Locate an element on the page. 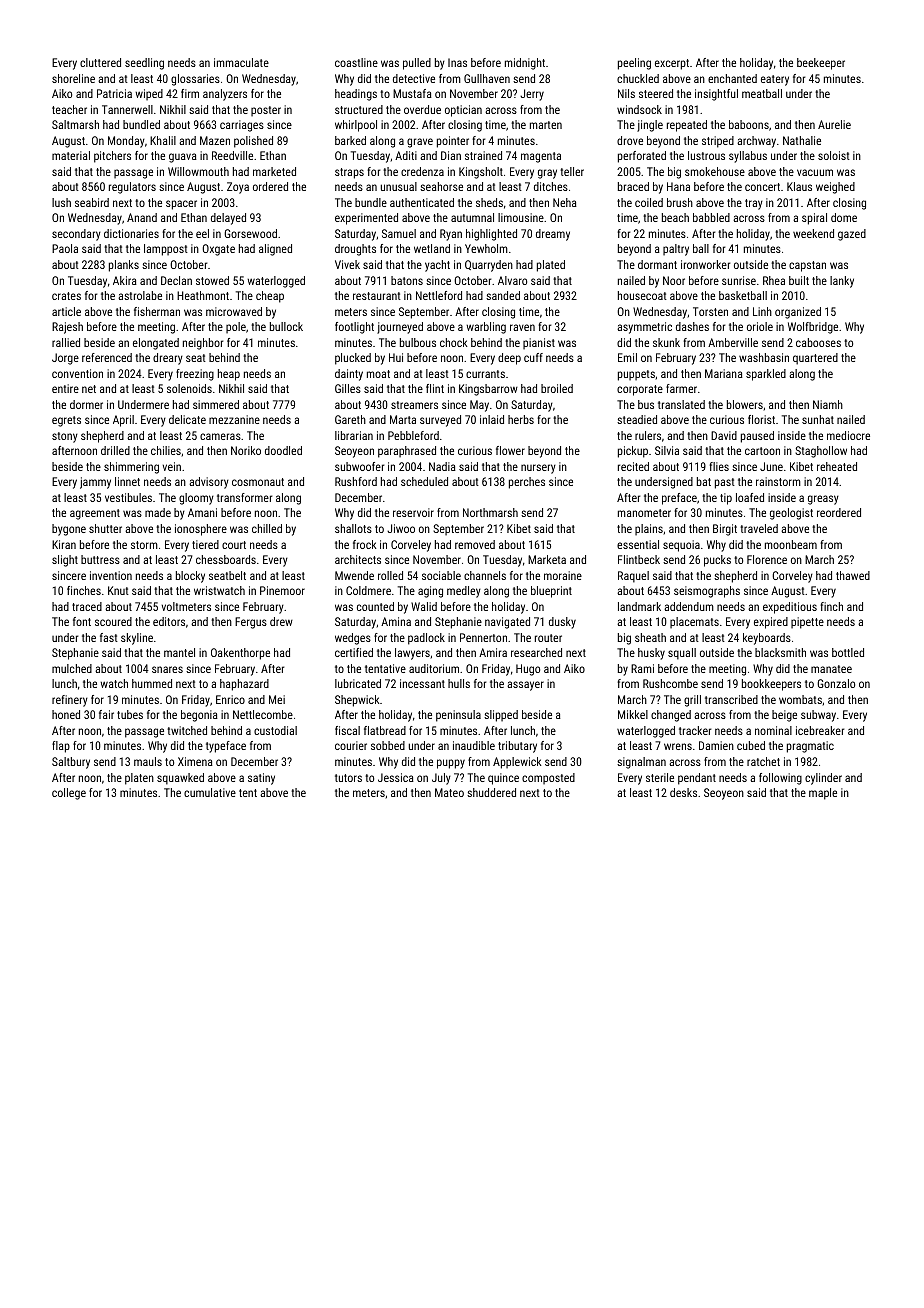 Image resolution: width=924 pixels, height=1308 pixels. pragmatic is located at coordinates (810, 747).
